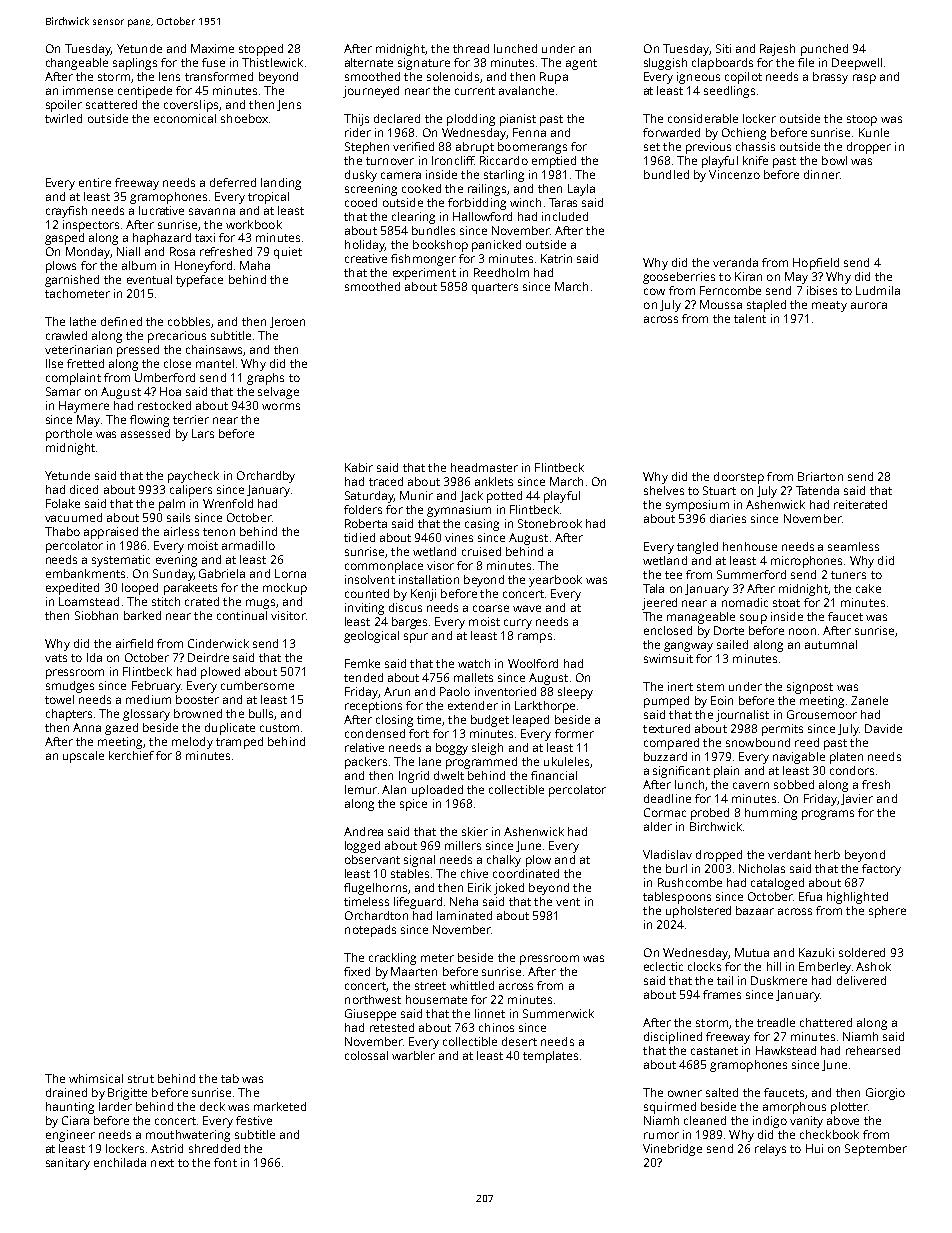  I want to click on font, so click(225, 1162).
